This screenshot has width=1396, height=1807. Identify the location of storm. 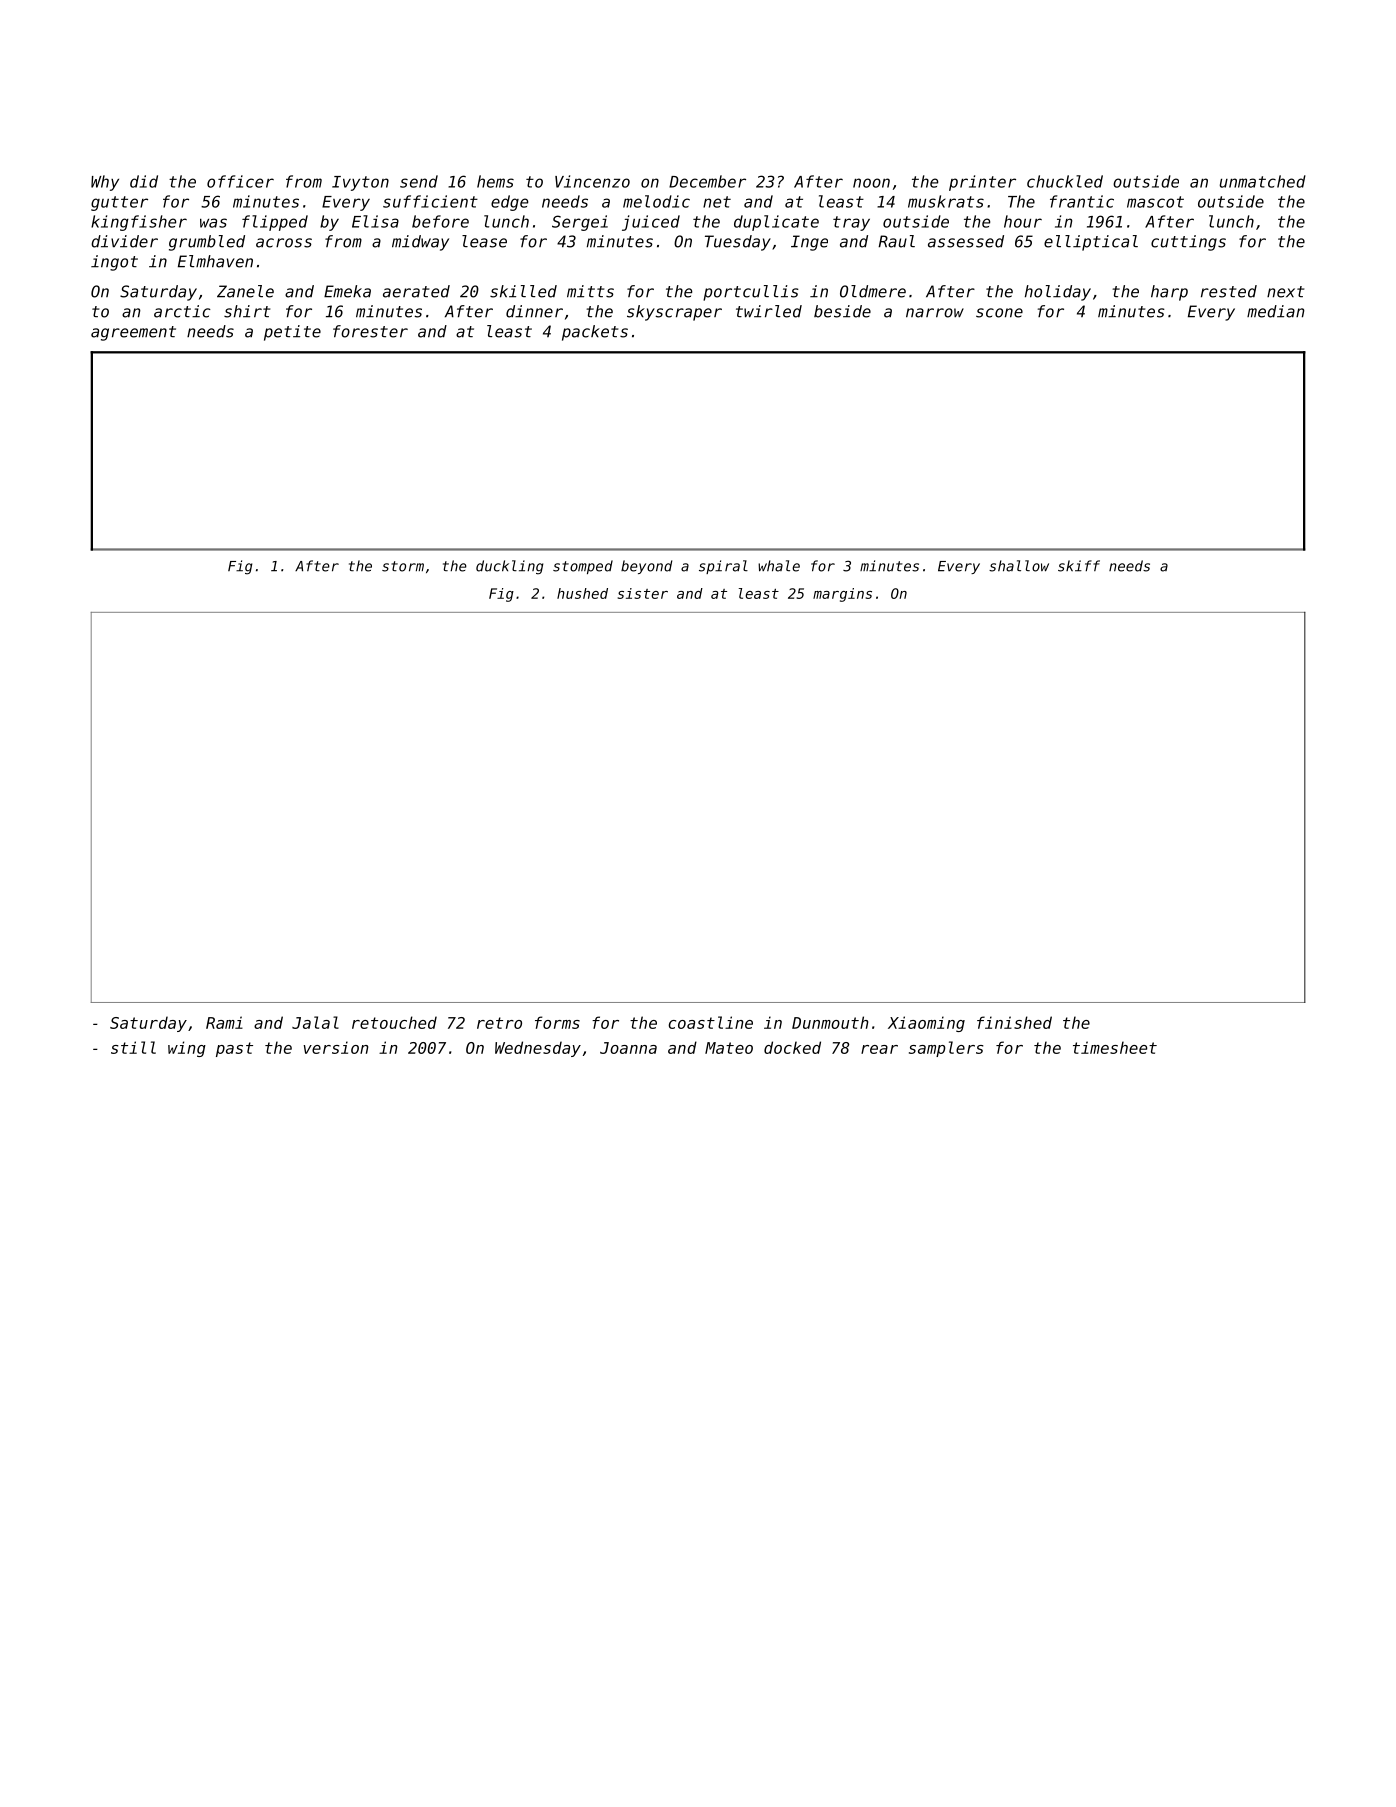
(403, 566).
